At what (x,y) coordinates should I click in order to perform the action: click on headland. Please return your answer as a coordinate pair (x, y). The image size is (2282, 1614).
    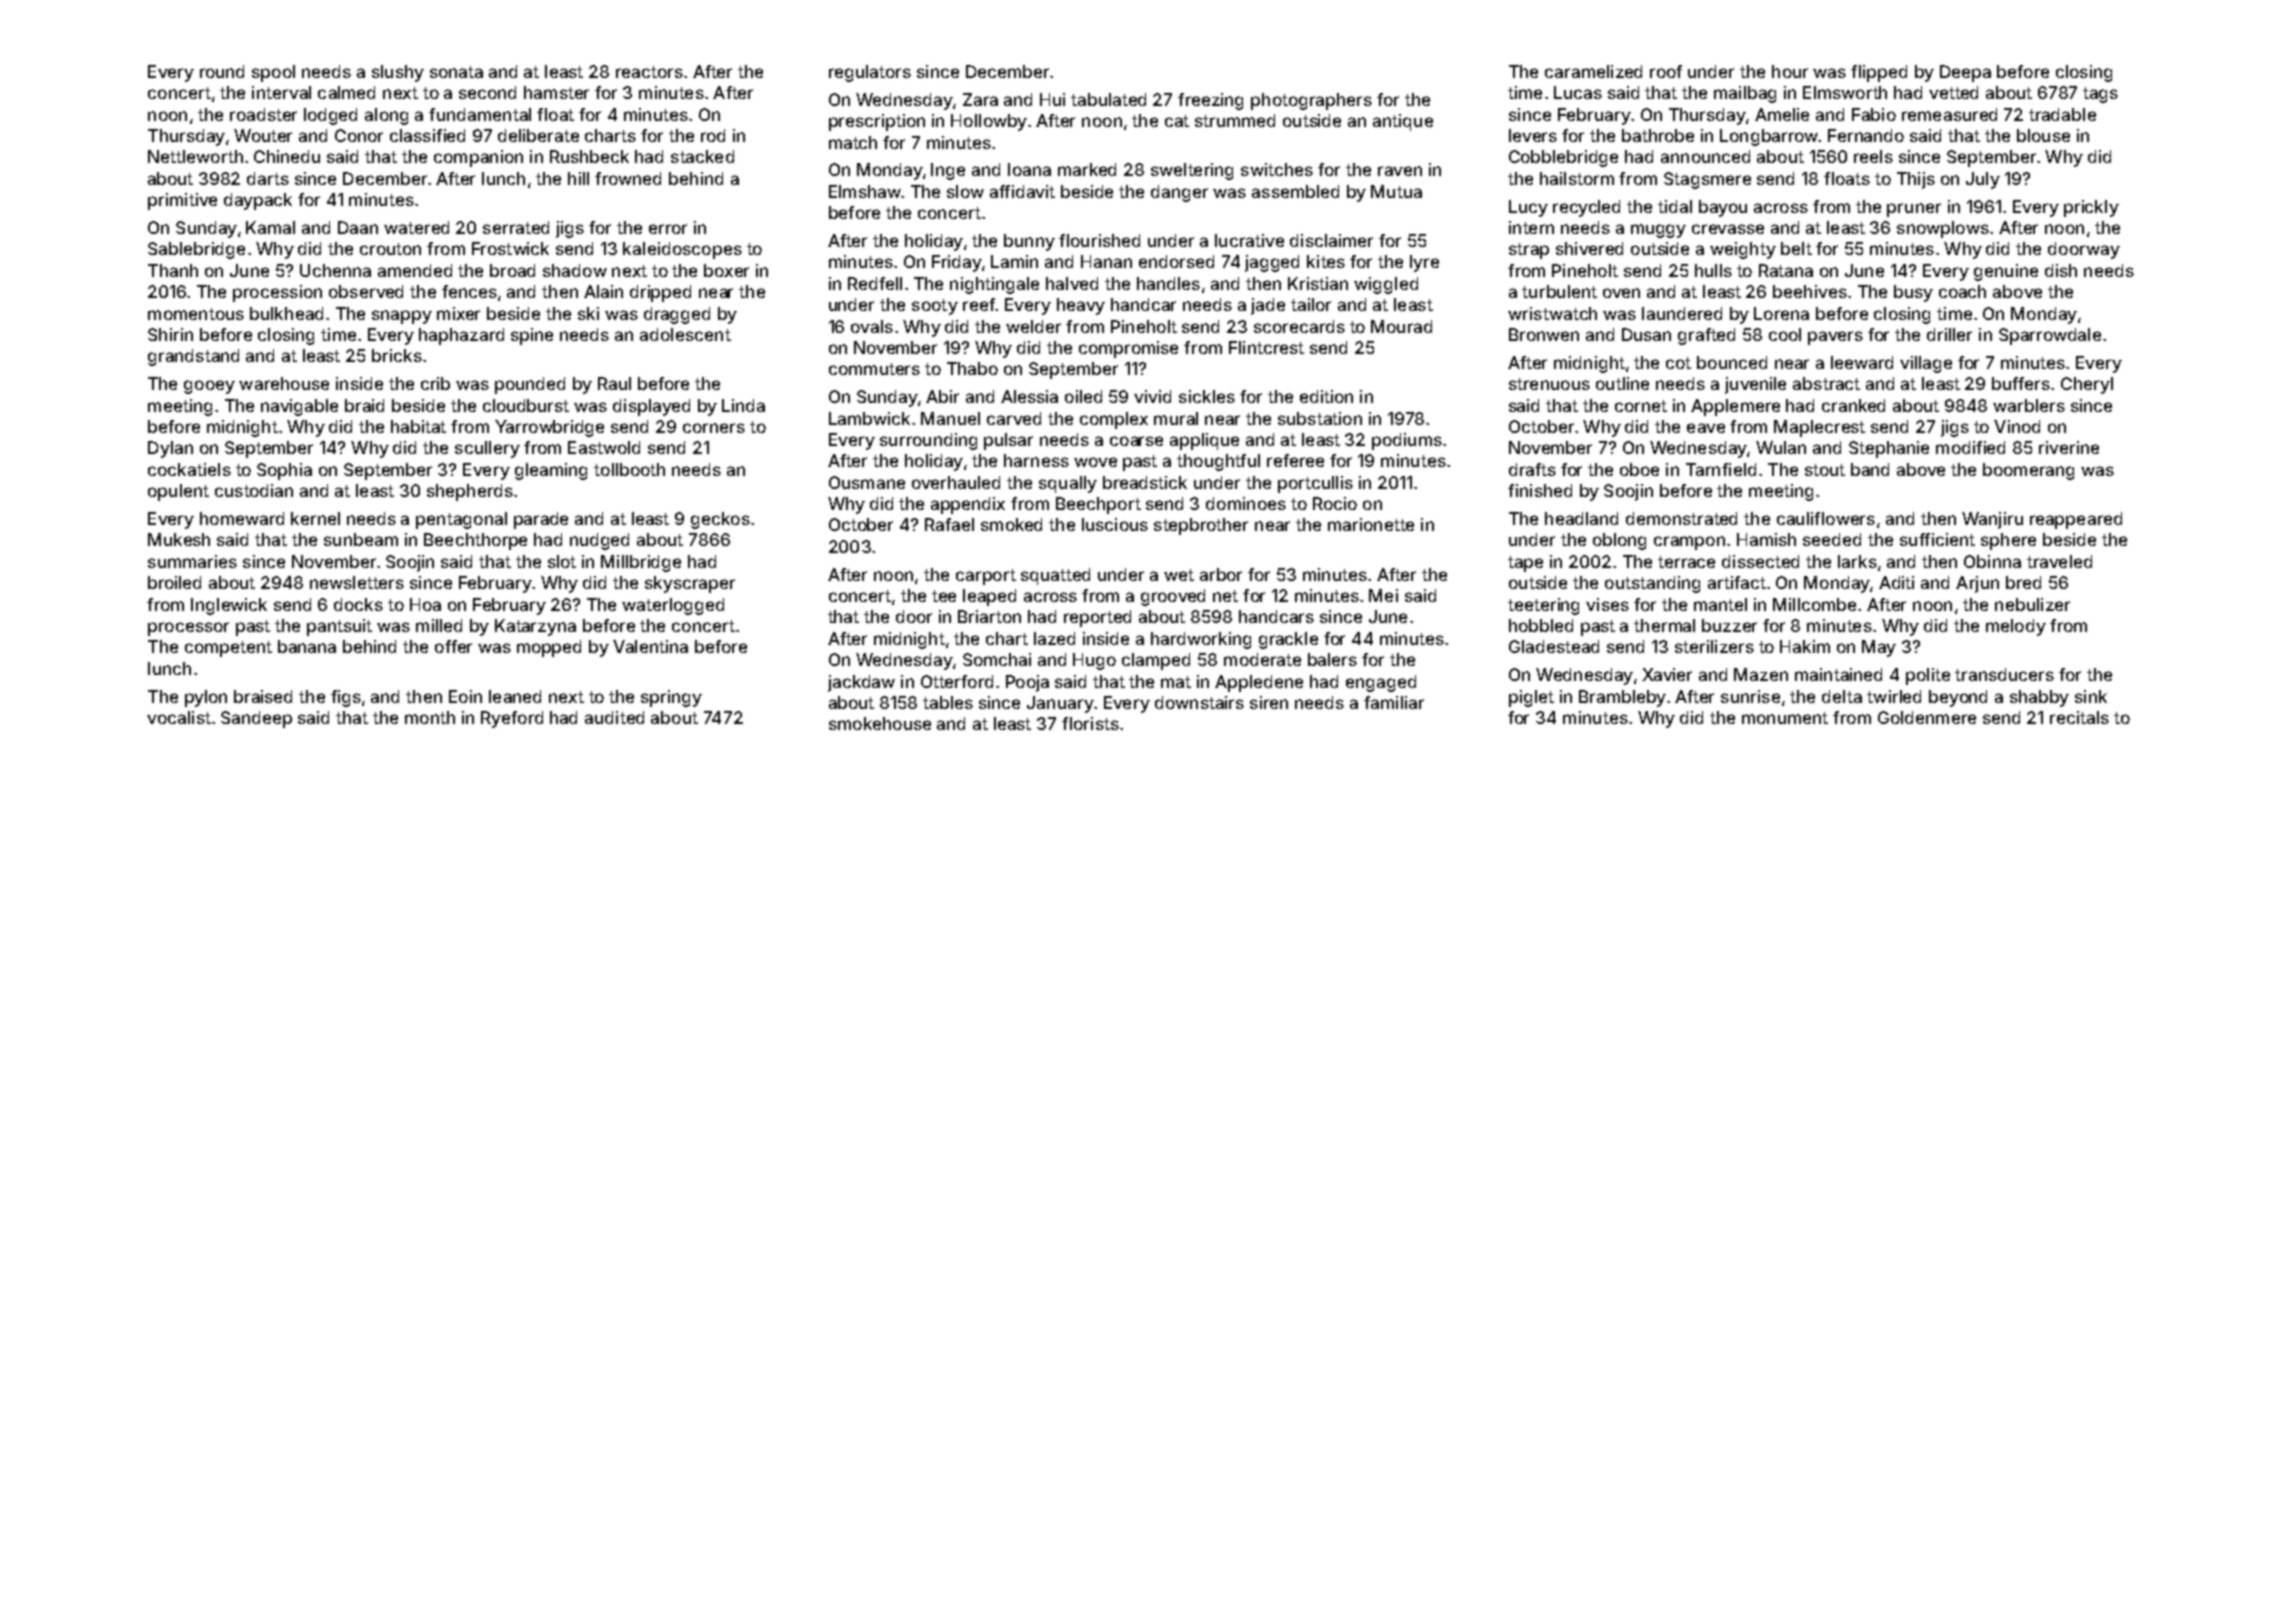
    Looking at the image, I should click on (1581, 518).
